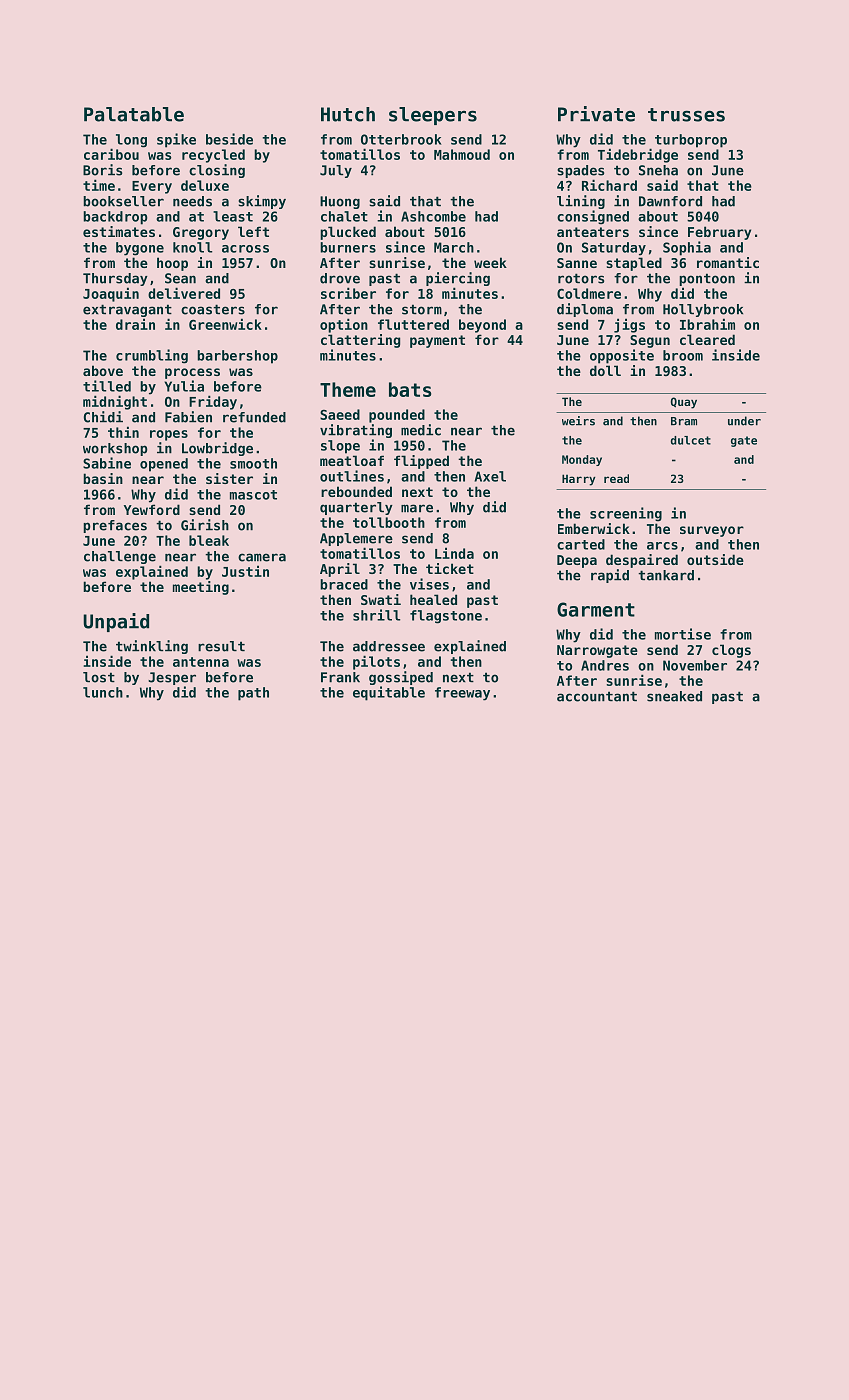 This screenshot has width=849, height=1400. What do you see at coordinates (674, 696) in the screenshot?
I see `sneaked` at bounding box center [674, 696].
